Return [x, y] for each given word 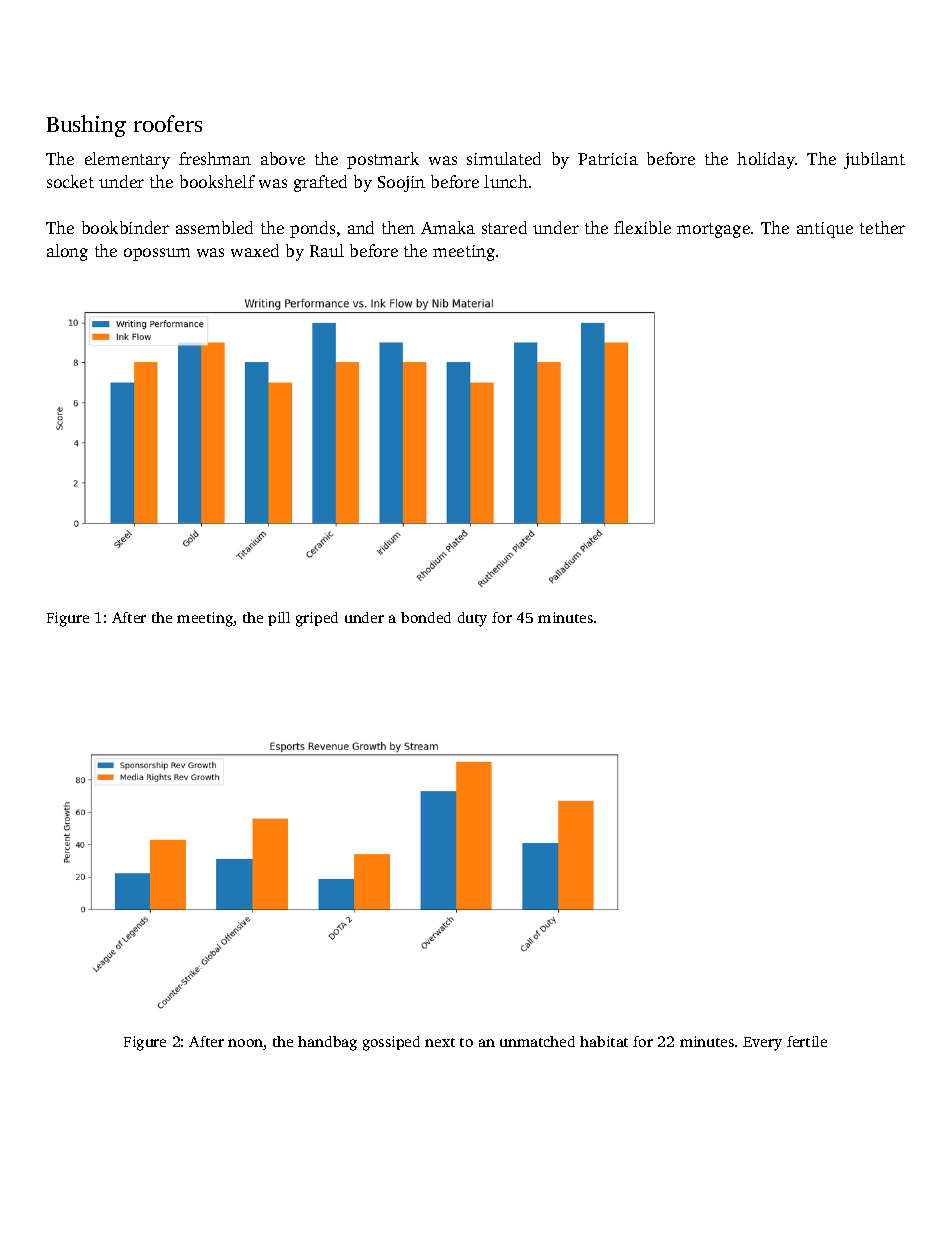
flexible [642, 227]
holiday [766, 160]
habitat [604, 1041]
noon [246, 1044]
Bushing [86, 126]
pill [279, 619]
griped [317, 619]
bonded [426, 617]
